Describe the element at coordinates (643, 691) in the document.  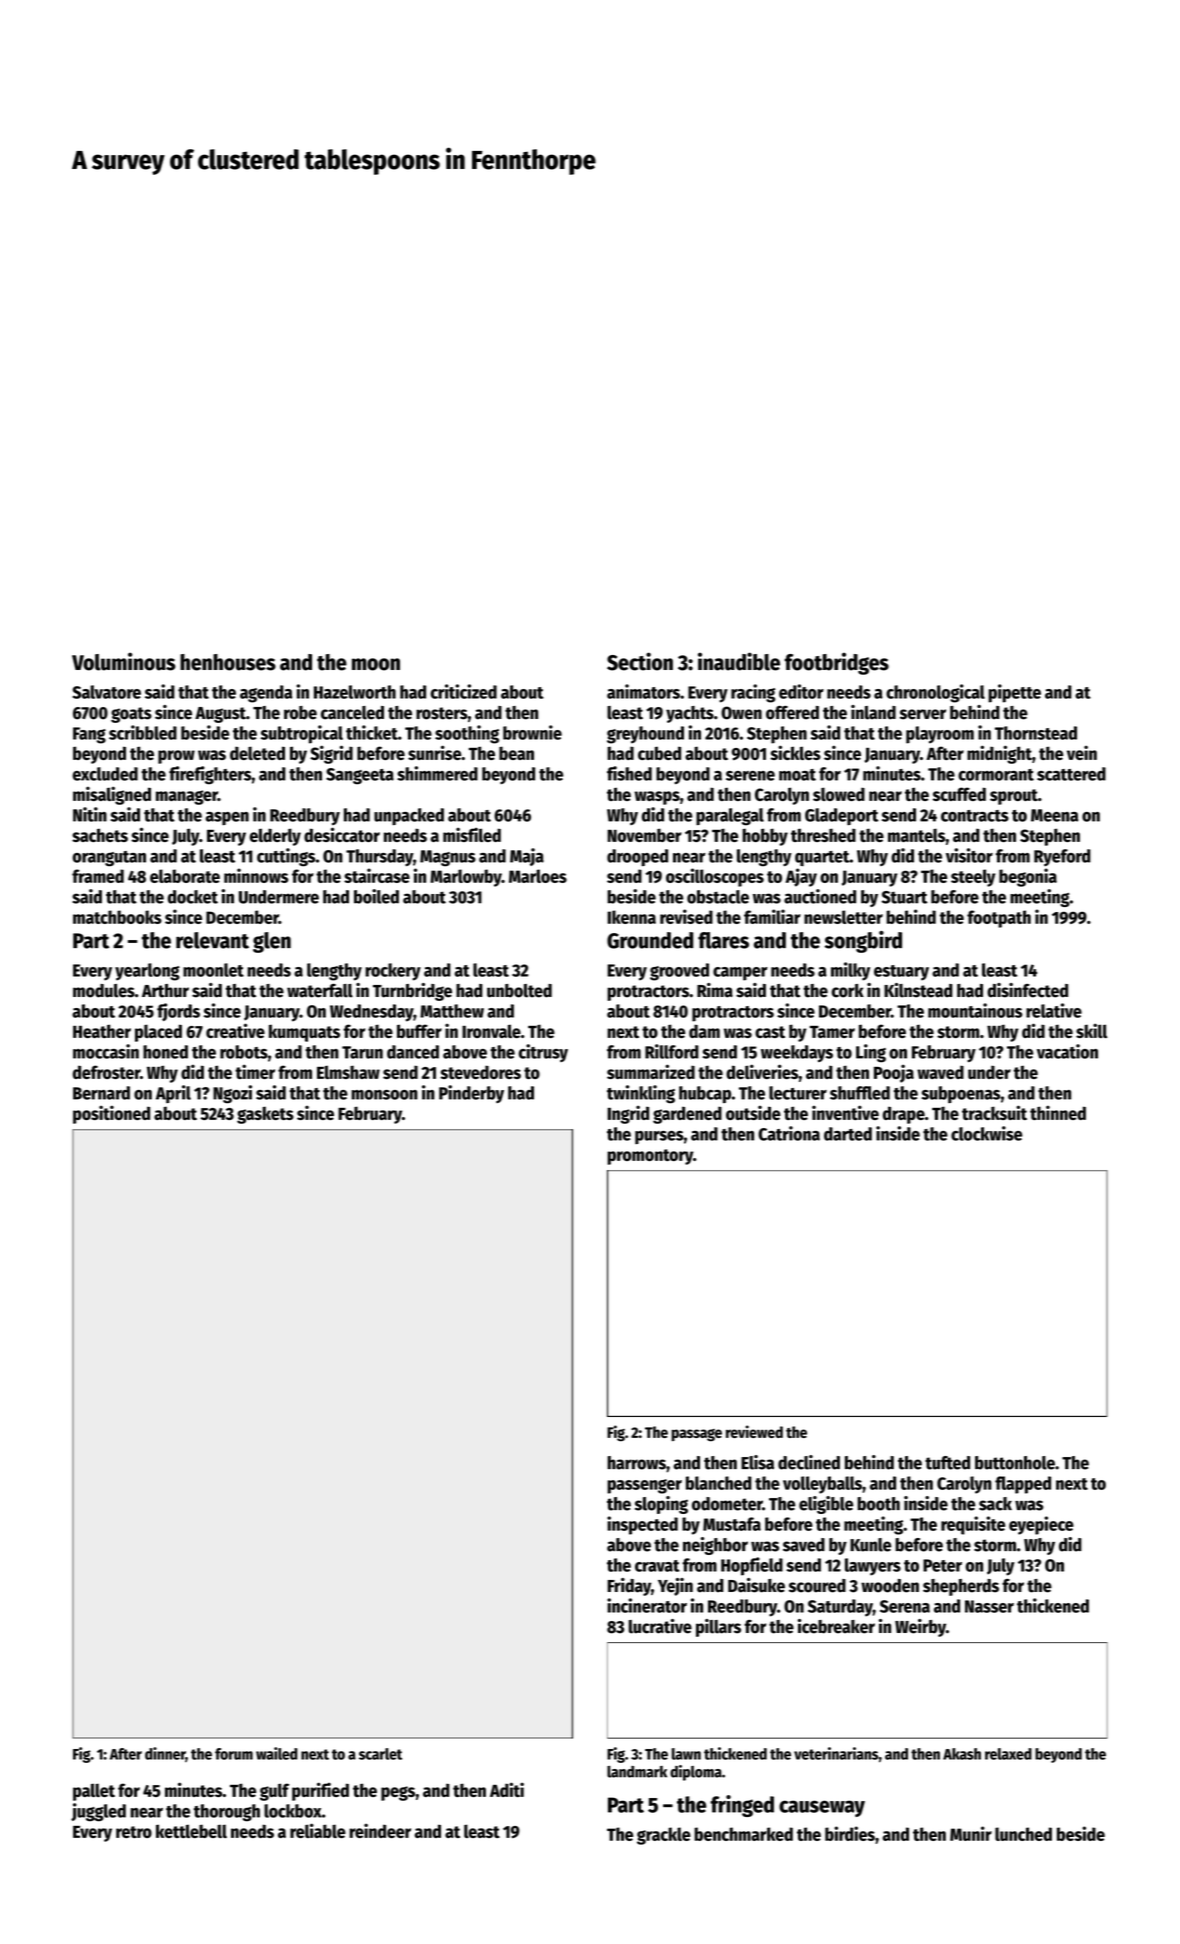
I see `animators` at that location.
